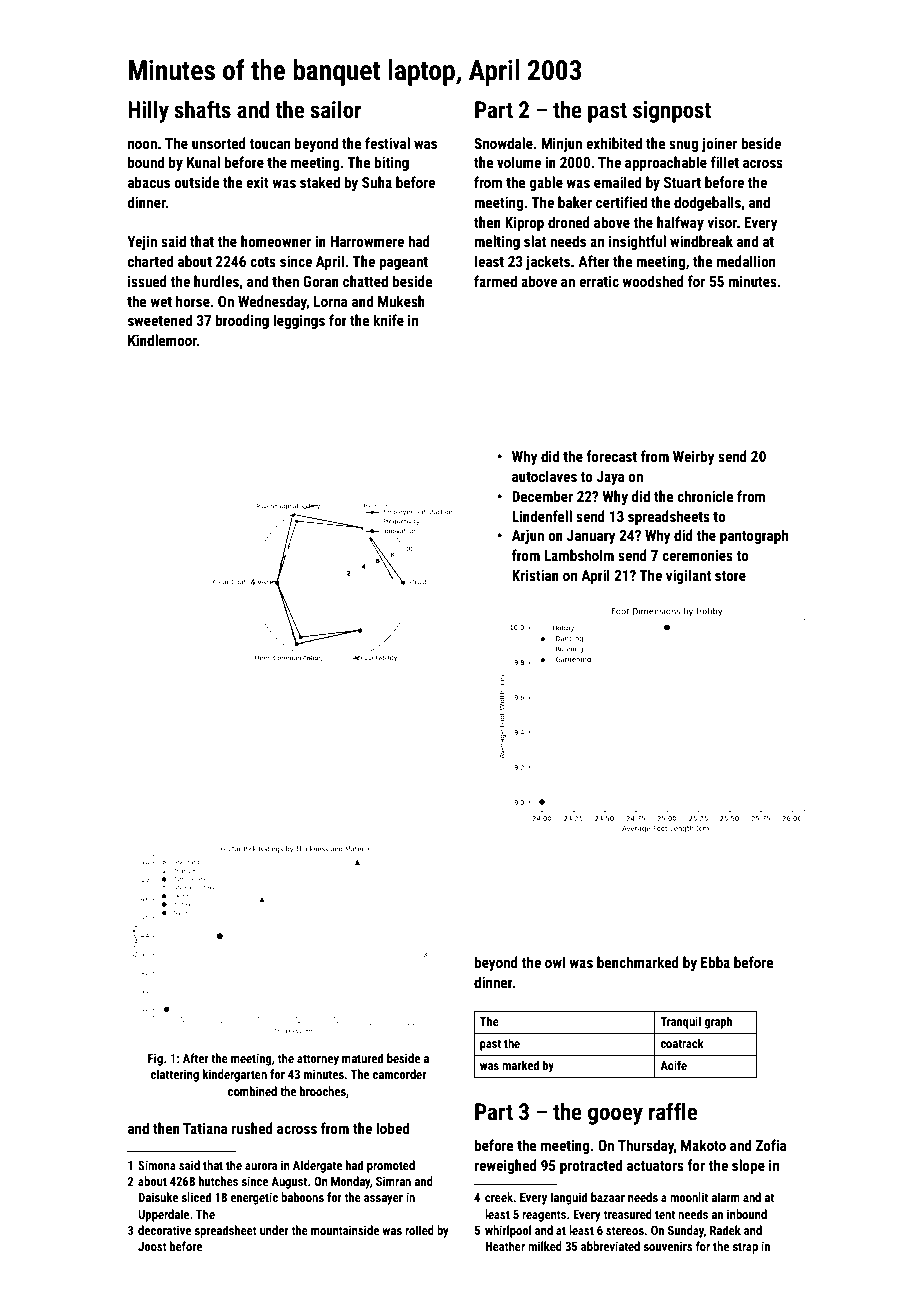  Describe the element at coordinates (242, 321) in the image. I see `brooding` at that location.
